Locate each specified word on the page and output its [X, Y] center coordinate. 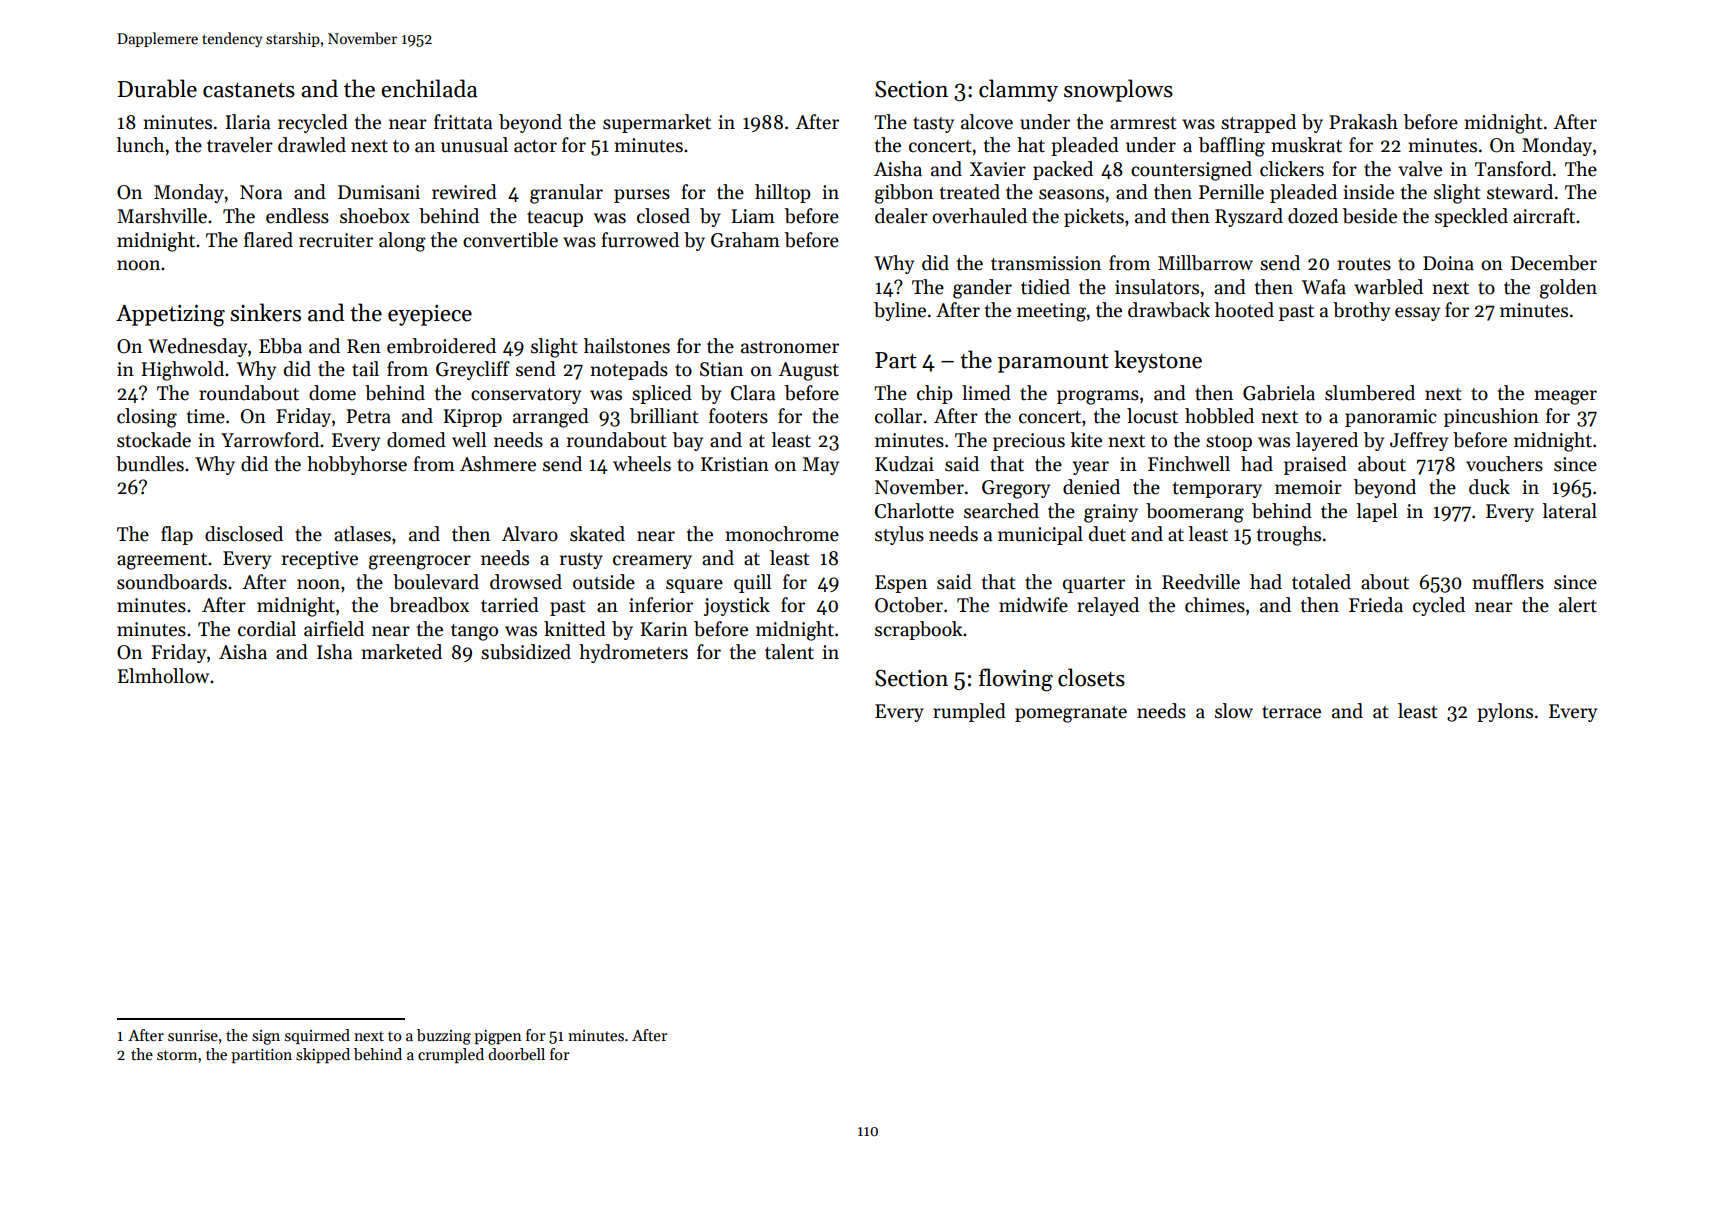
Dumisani [379, 192]
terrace [1291, 712]
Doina [1448, 263]
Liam [753, 216]
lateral [1569, 511]
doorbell [516, 1054]
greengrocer [420, 562]
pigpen [498, 1037]
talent [789, 652]
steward [1520, 192]
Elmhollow [163, 676]
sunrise [193, 1035]
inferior [661, 605]
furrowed [640, 240]
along [402, 242]
